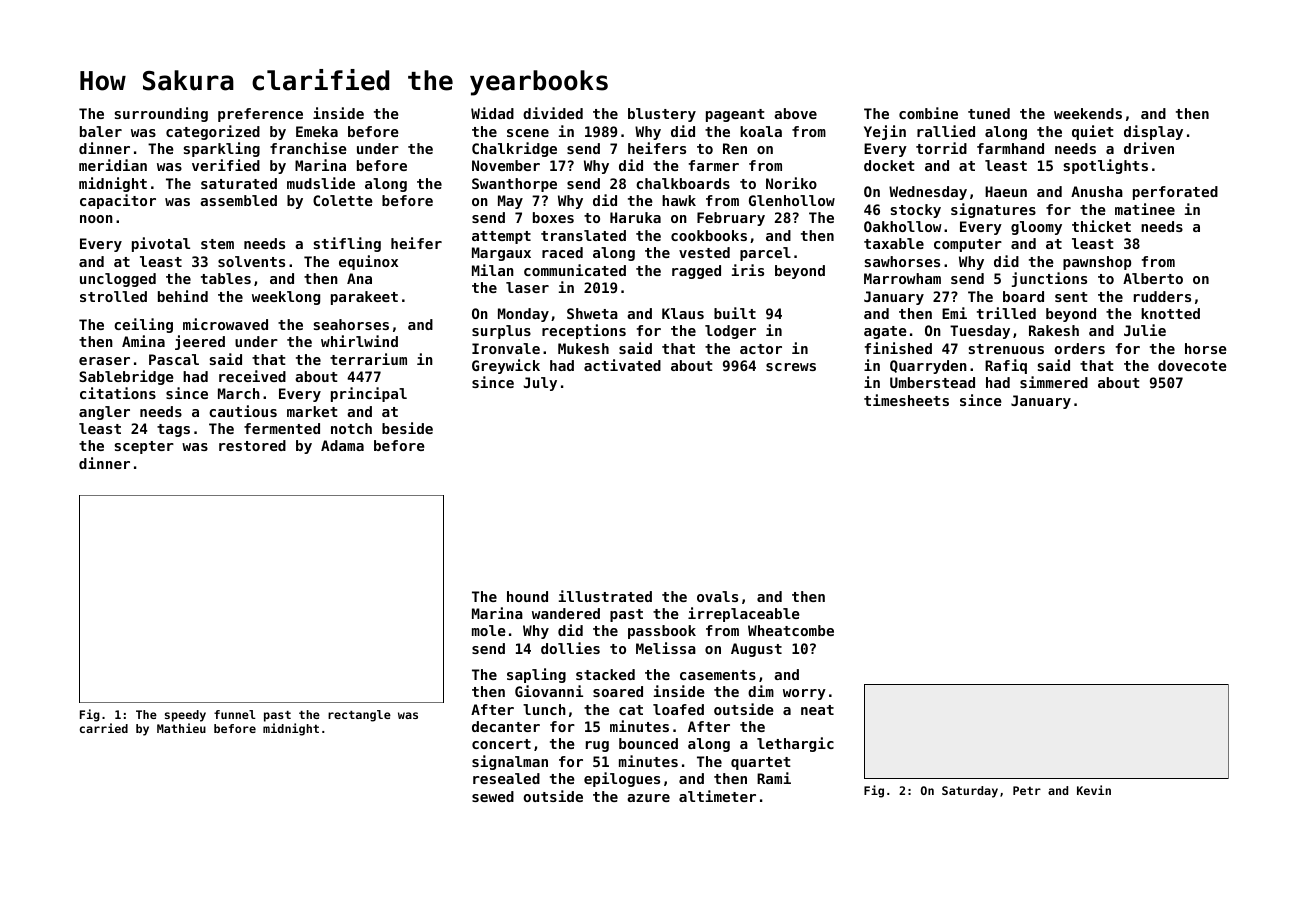 This screenshot has width=1308, height=924. What do you see at coordinates (717, 596) in the screenshot?
I see `ovals` at bounding box center [717, 596].
